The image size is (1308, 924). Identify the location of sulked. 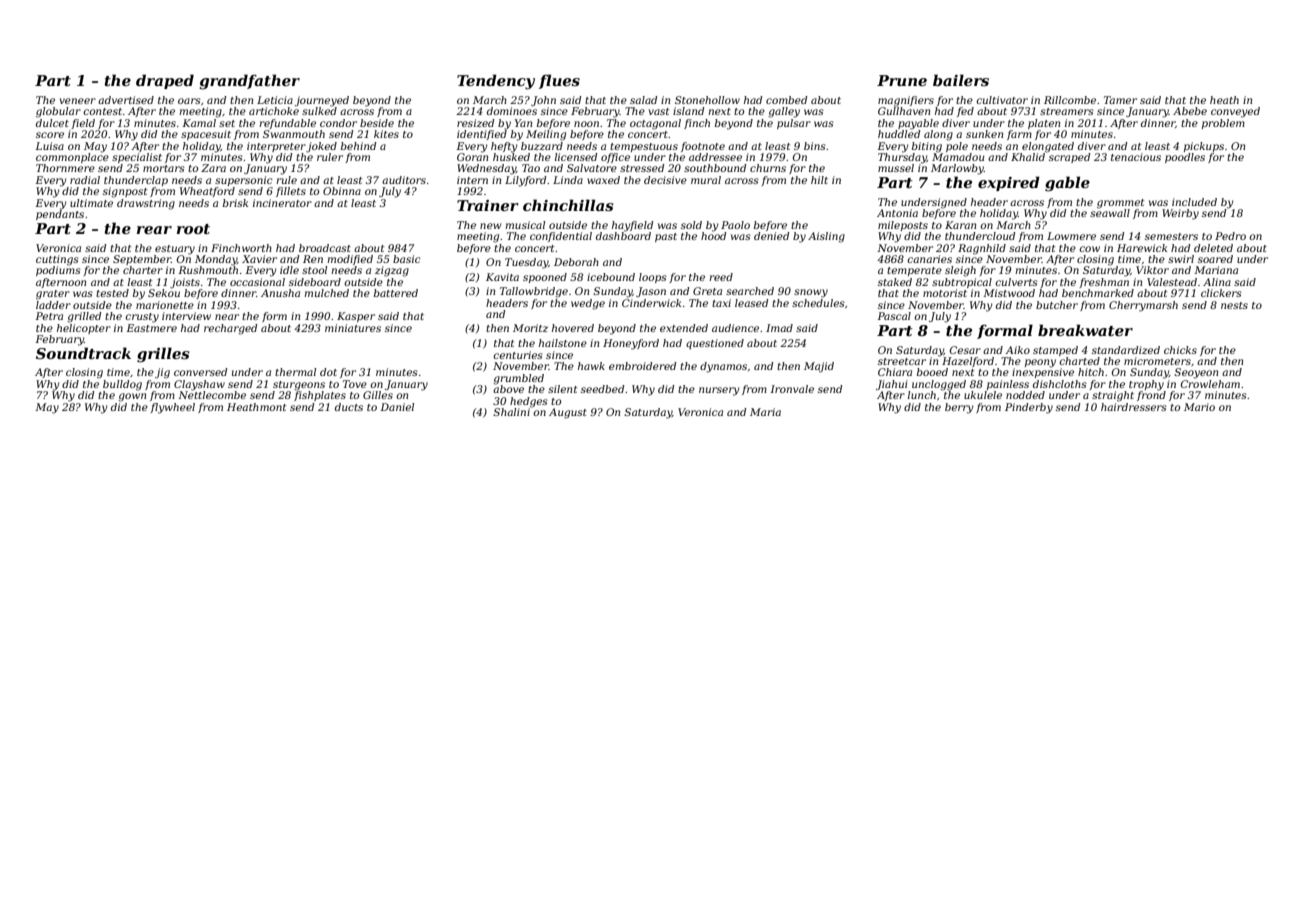
(319, 111).
